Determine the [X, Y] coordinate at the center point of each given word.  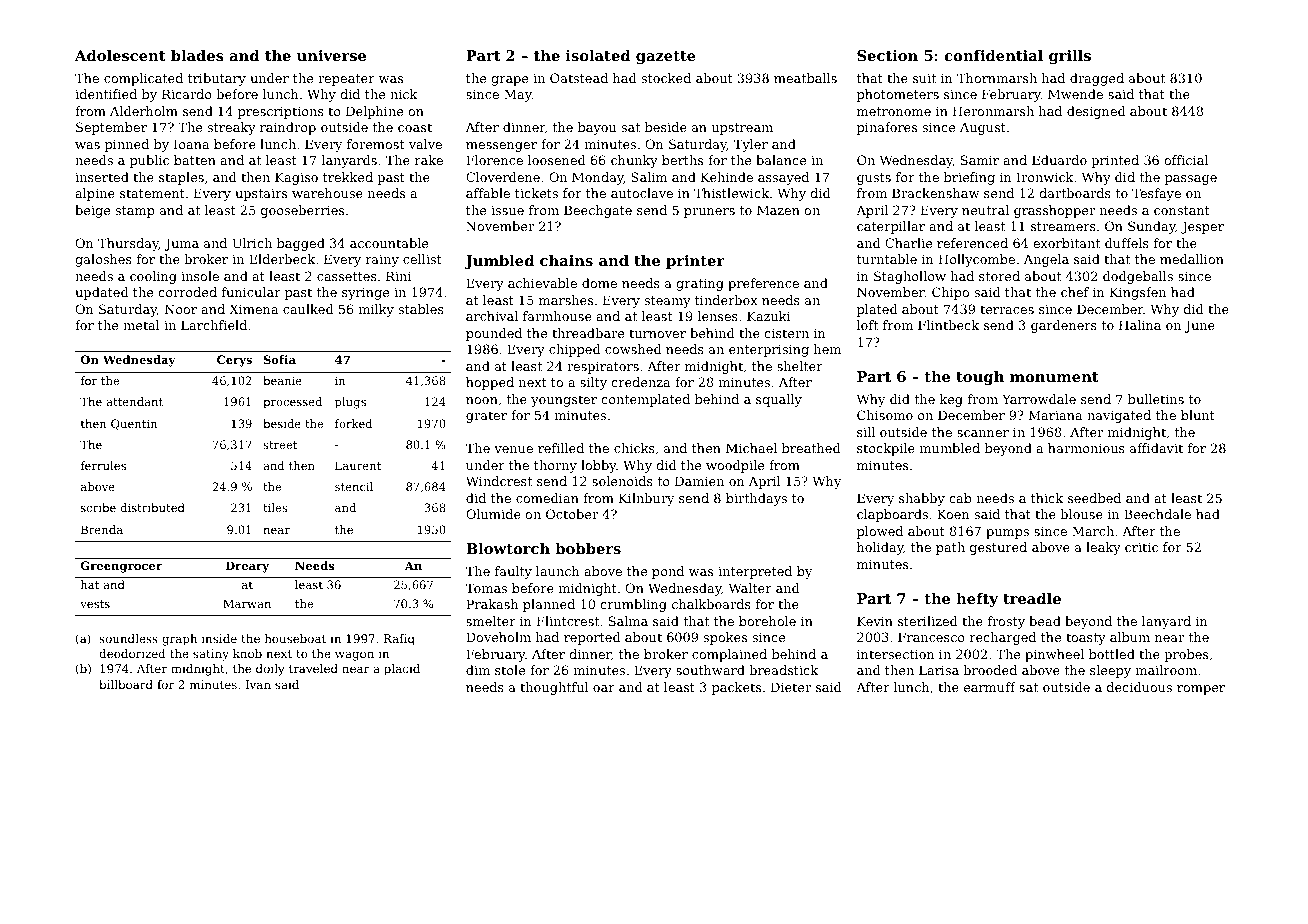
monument [1054, 377]
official [1186, 160]
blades [197, 55]
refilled [561, 448]
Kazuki [769, 316]
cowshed [633, 349]
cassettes [347, 276]
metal [141, 325]
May [518, 95]
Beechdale [1157, 514]
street [280, 445]
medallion [1192, 259]
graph [179, 640]
